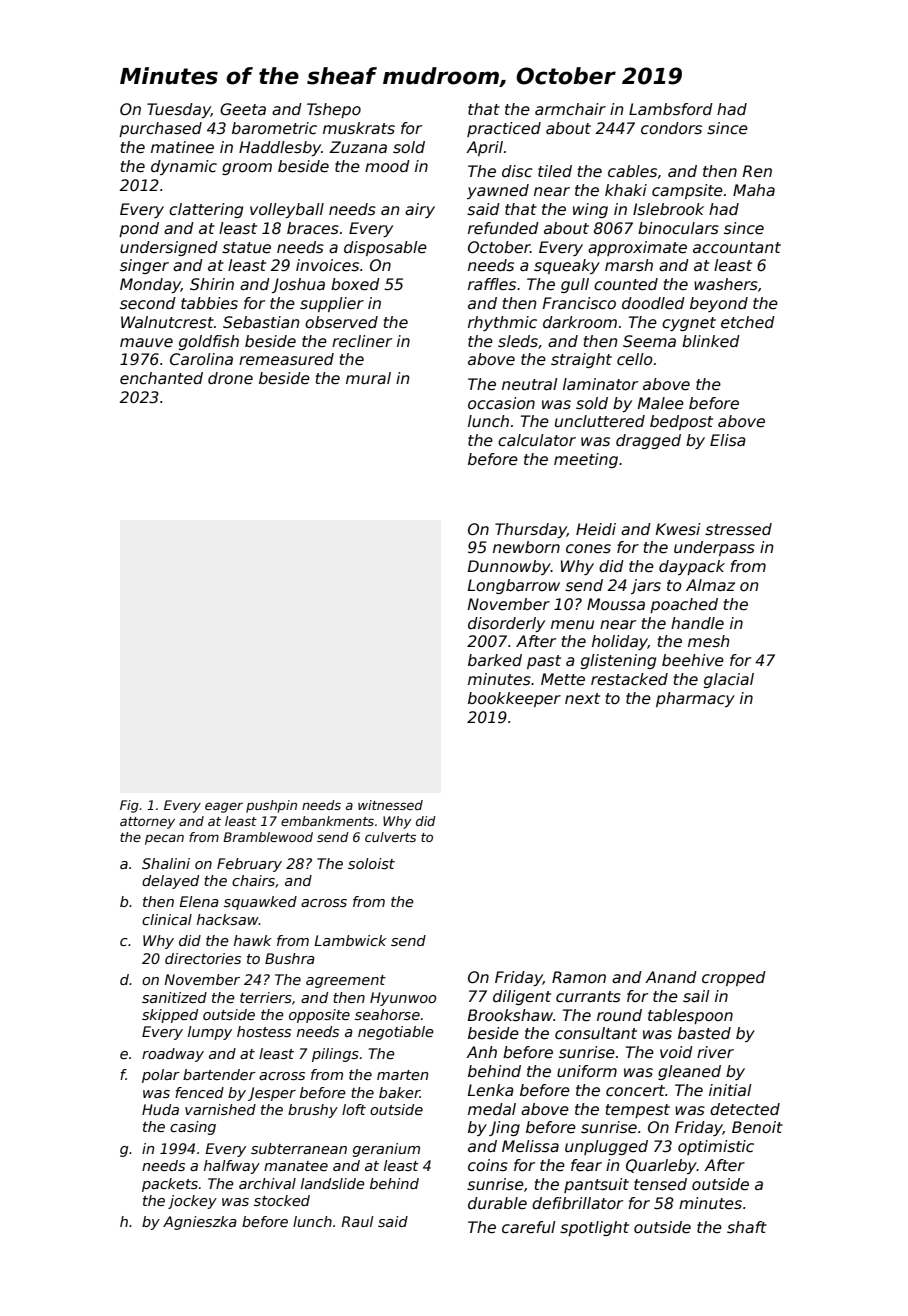  I want to click on yawned, so click(498, 191).
